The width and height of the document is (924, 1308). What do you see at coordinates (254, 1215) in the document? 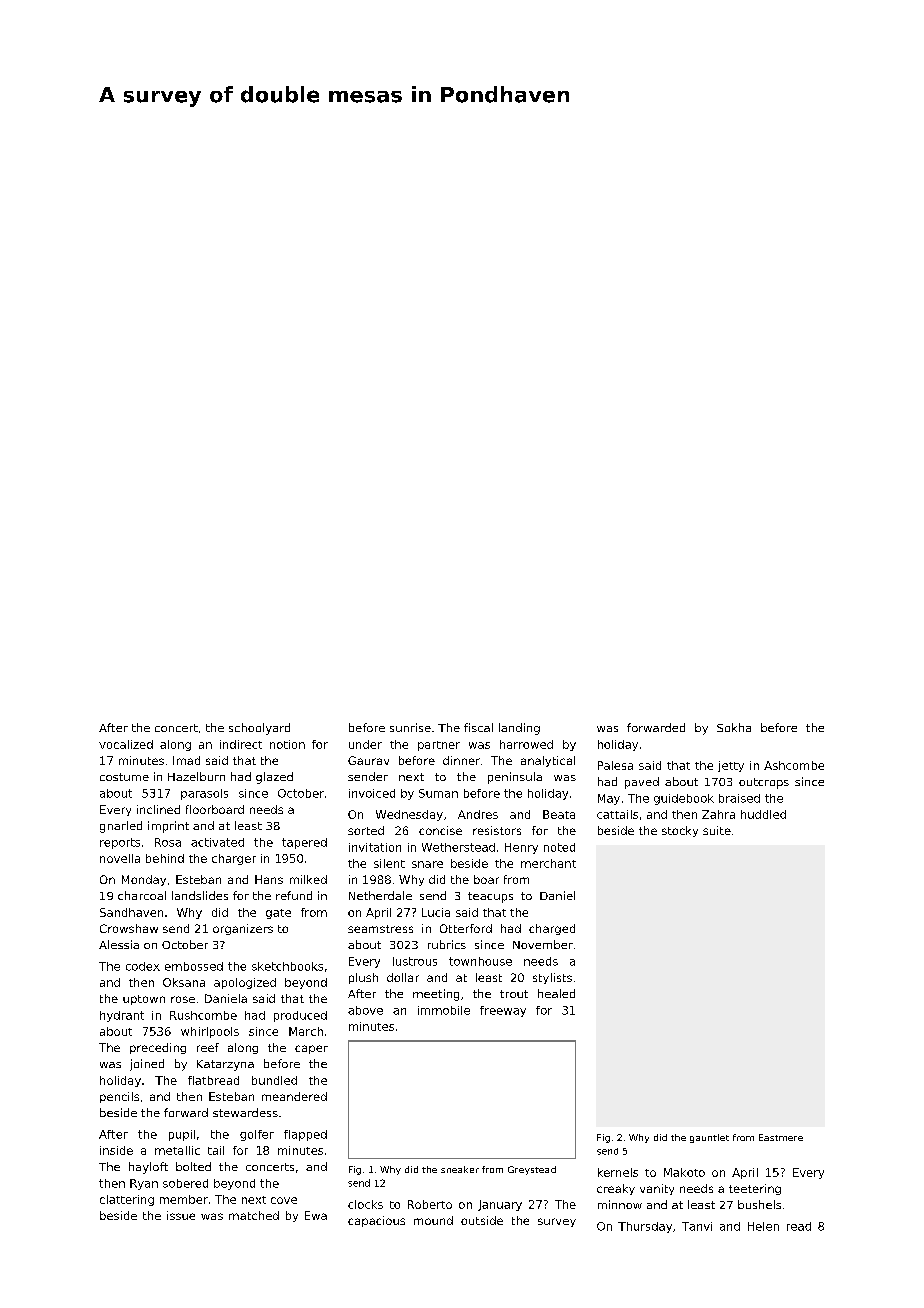
I see `matched` at bounding box center [254, 1215].
